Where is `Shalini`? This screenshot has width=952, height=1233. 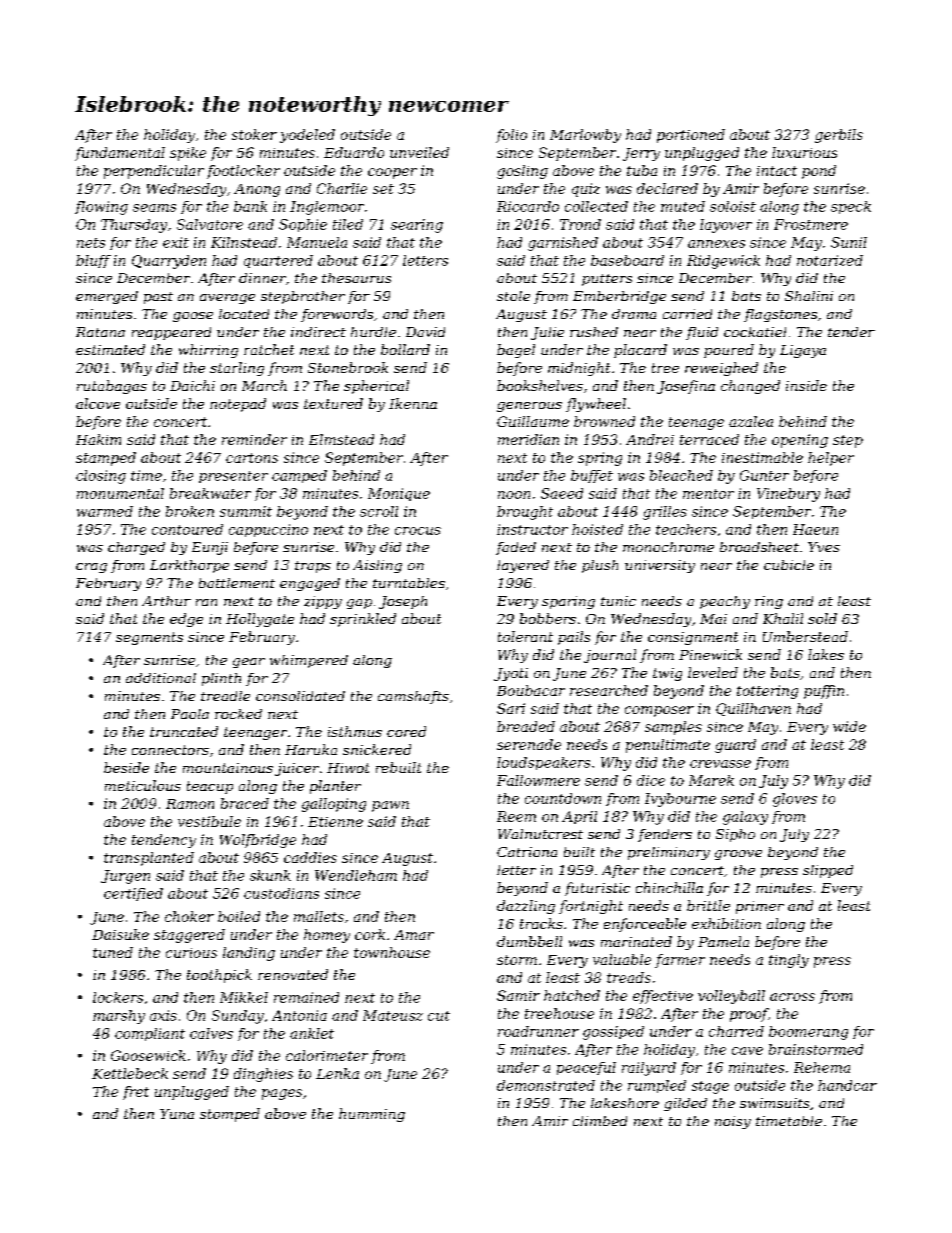
Shalini is located at coordinates (809, 296).
